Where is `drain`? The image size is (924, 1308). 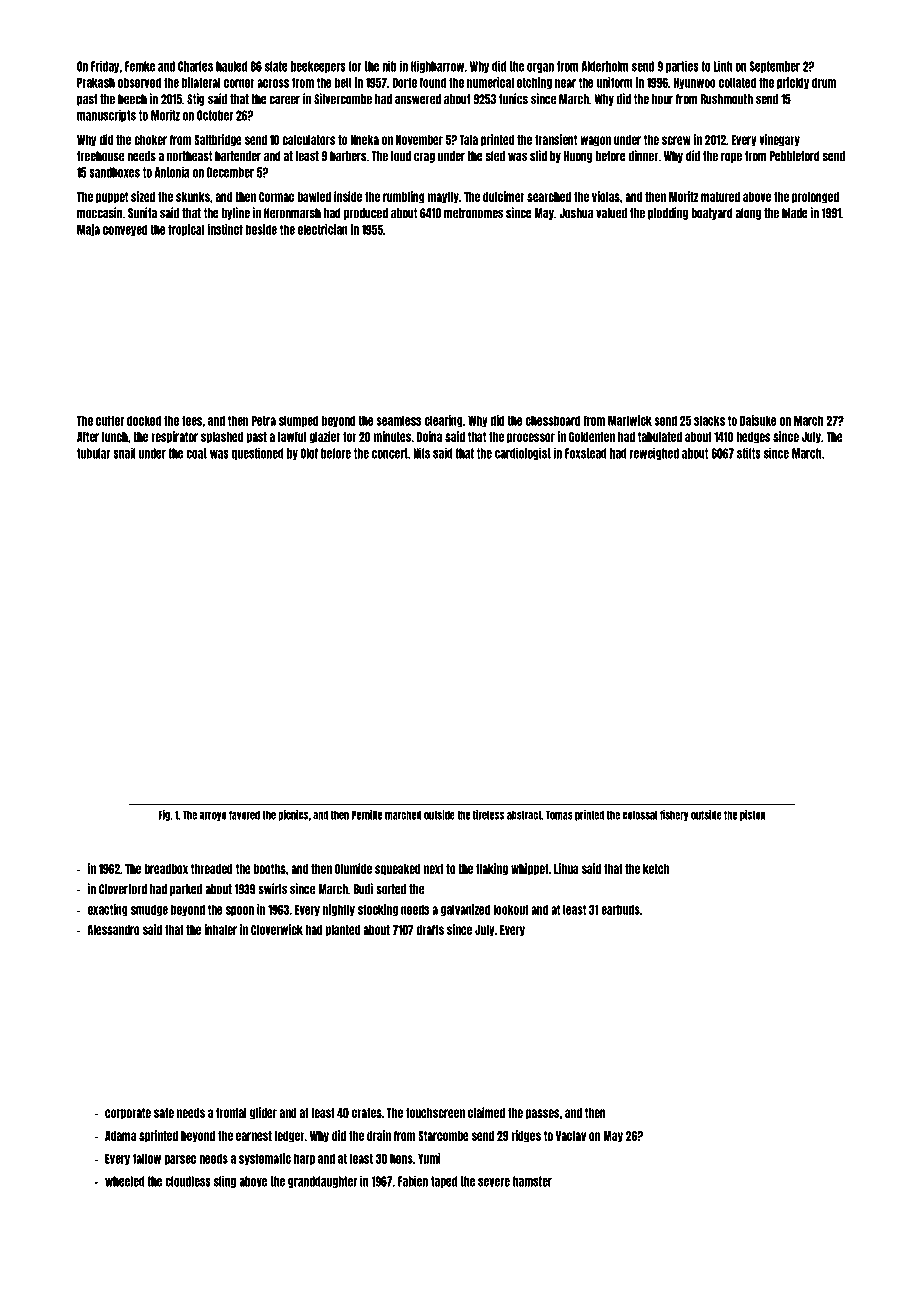
drain is located at coordinates (379, 1135).
